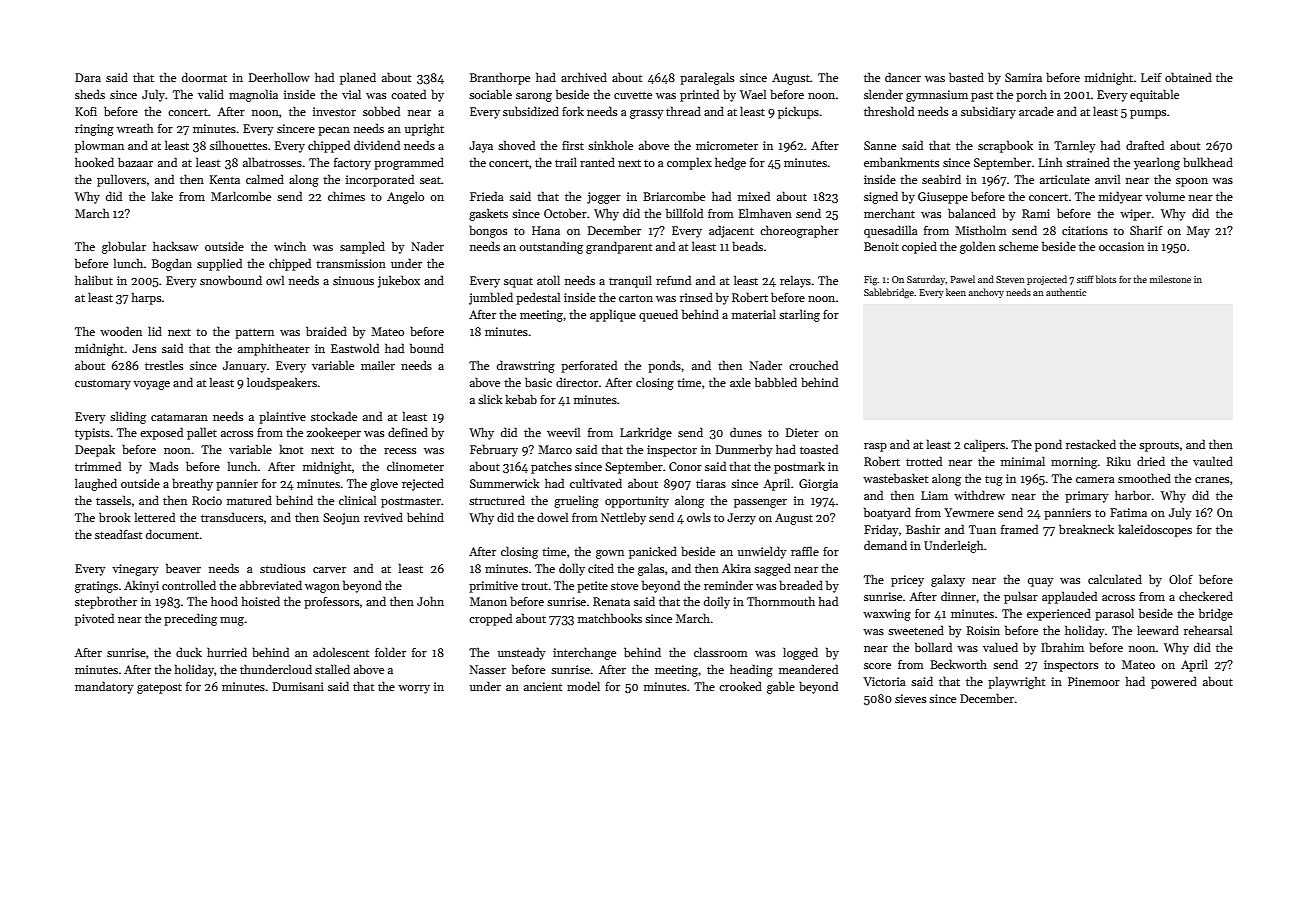  Describe the element at coordinates (94, 619) in the screenshot. I see `pivoted` at that location.
